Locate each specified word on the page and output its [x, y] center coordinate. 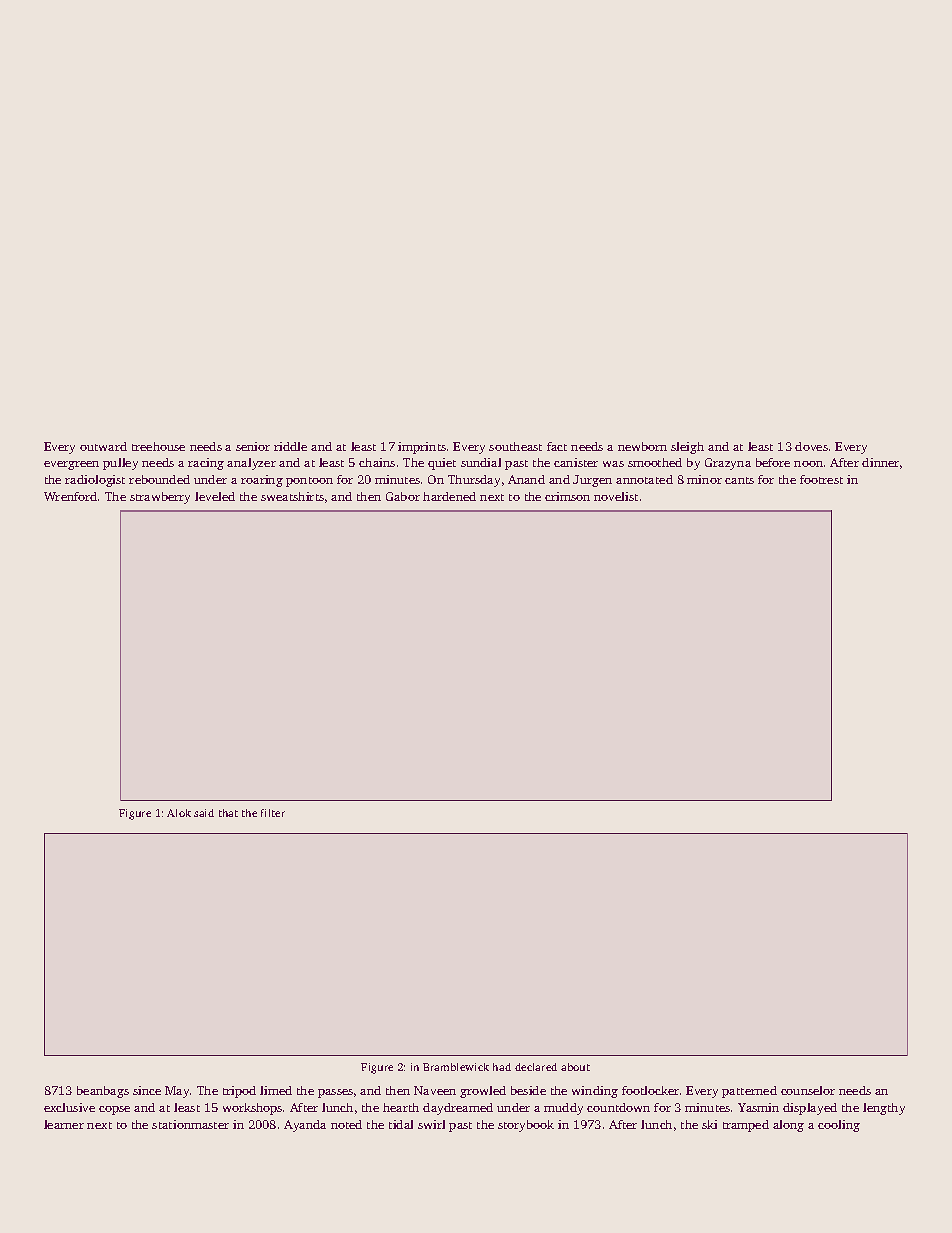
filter [273, 813]
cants [739, 480]
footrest [821, 479]
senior [253, 446]
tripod [239, 1092]
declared [536, 1067]
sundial [481, 462]
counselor [808, 1090]
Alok [179, 813]
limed [276, 1090]
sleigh [687, 448]
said [204, 813]
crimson [567, 496]
